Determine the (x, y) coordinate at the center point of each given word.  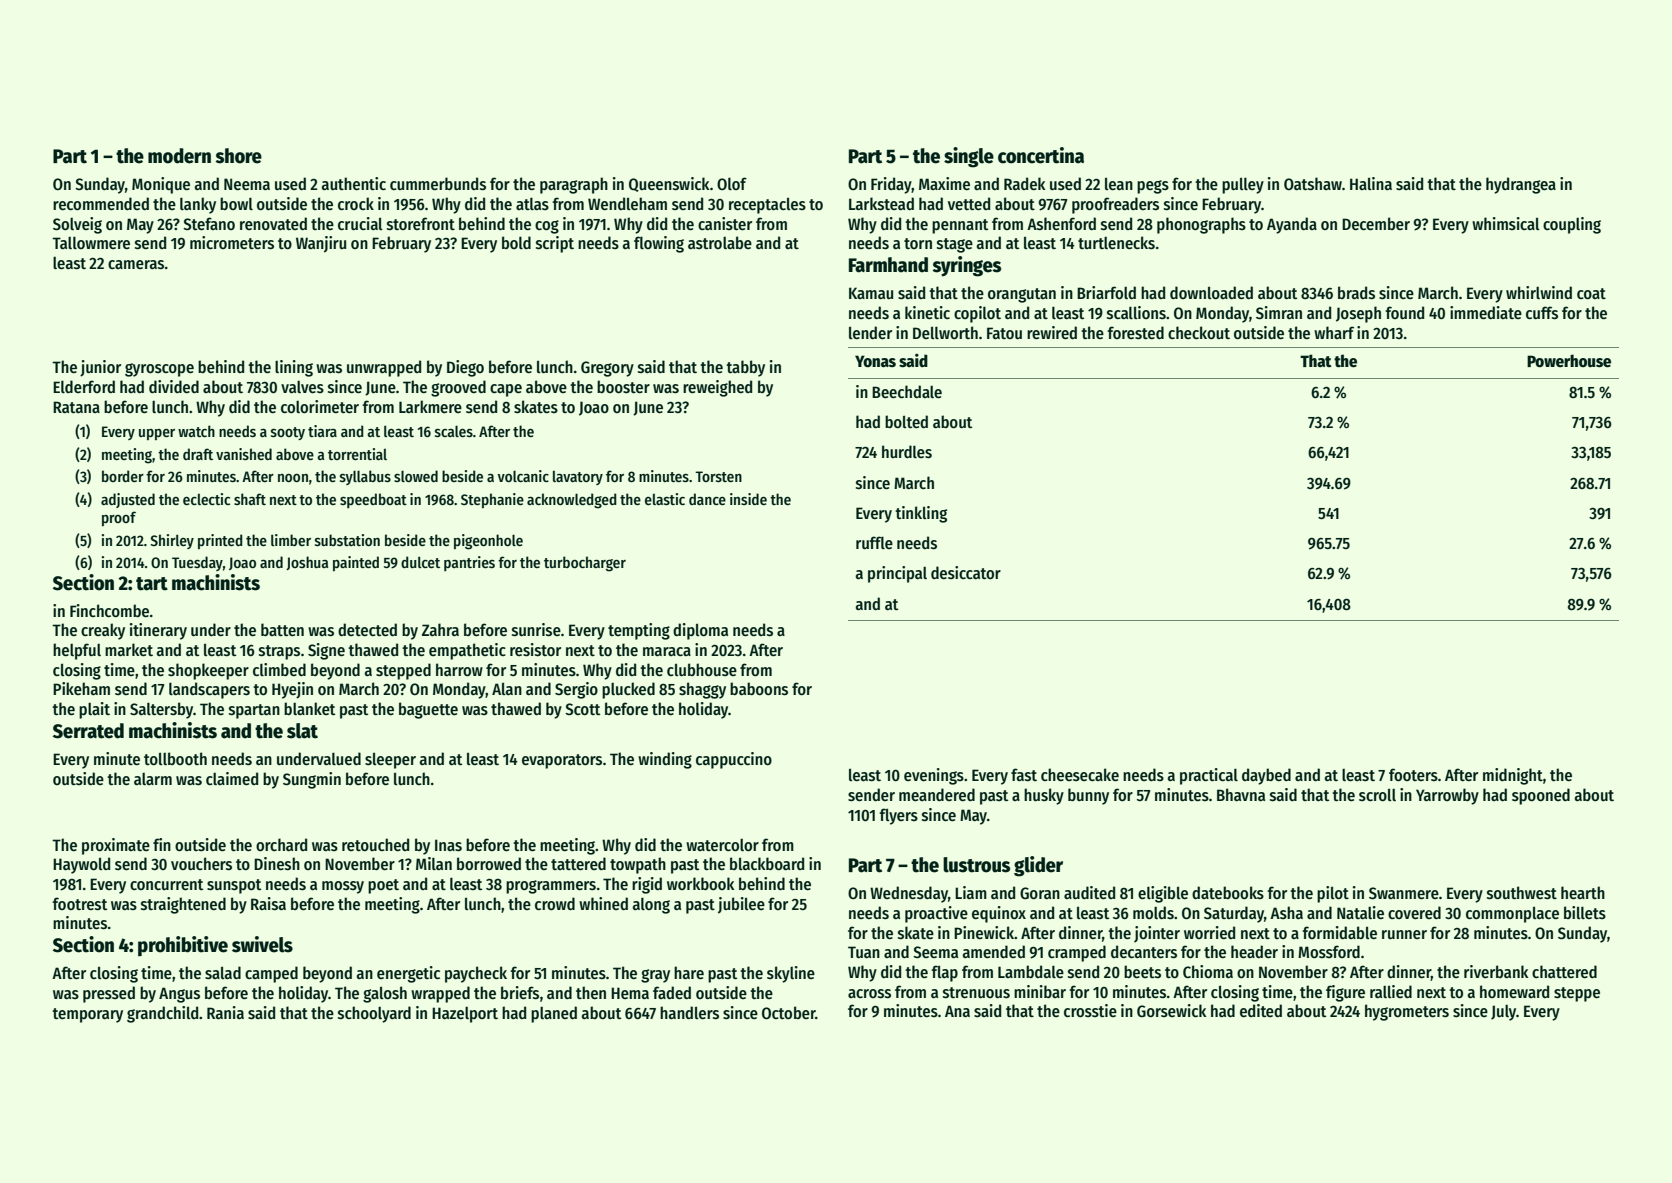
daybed (1266, 776)
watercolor (722, 845)
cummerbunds (438, 184)
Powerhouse (1569, 361)
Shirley (172, 541)
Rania (225, 1012)
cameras (136, 265)
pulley (1243, 185)
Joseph (1358, 314)
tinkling (921, 514)
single (969, 157)
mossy (343, 887)
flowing (659, 244)
